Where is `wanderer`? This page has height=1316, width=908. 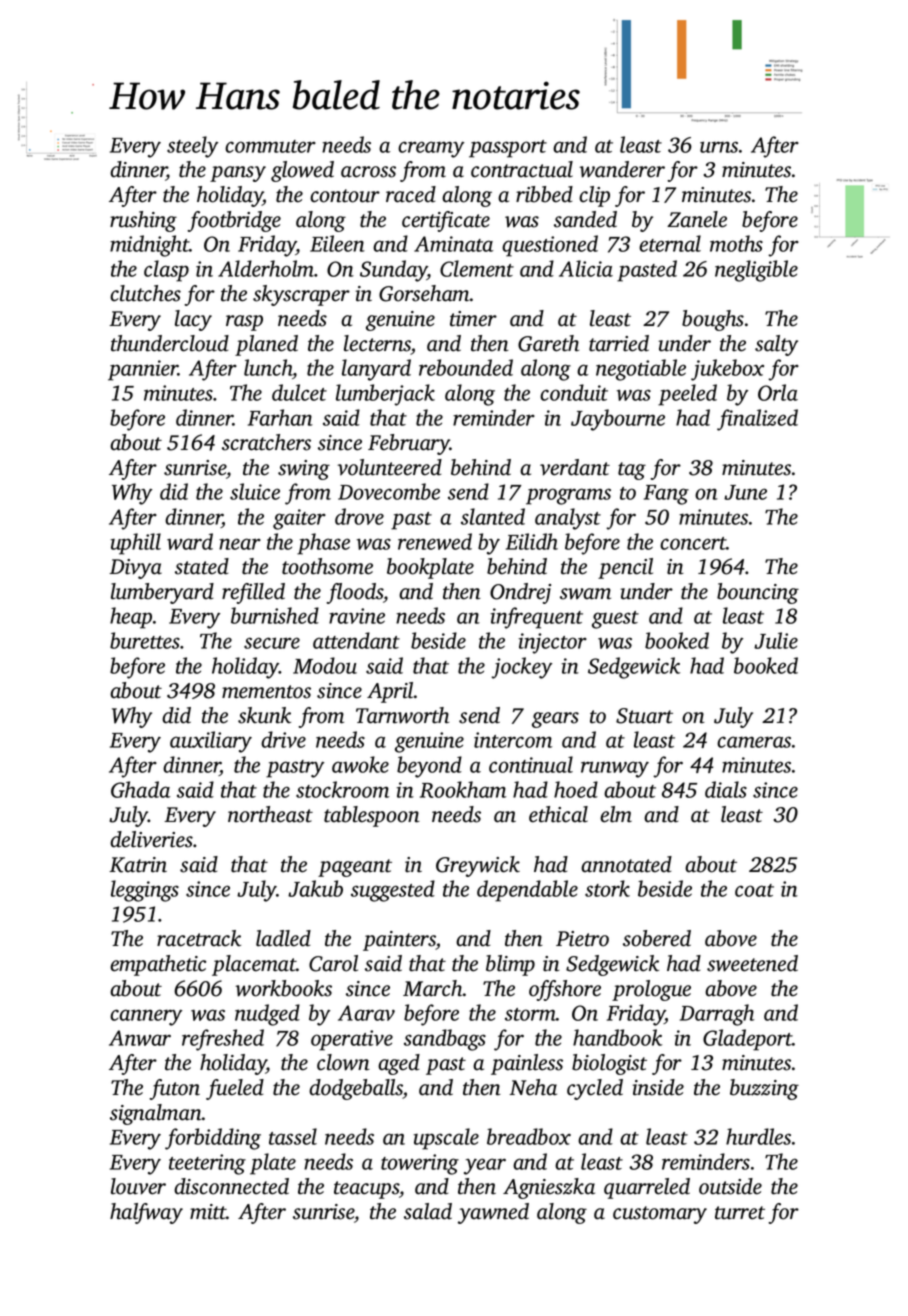
wanderer is located at coordinates (622, 169).
